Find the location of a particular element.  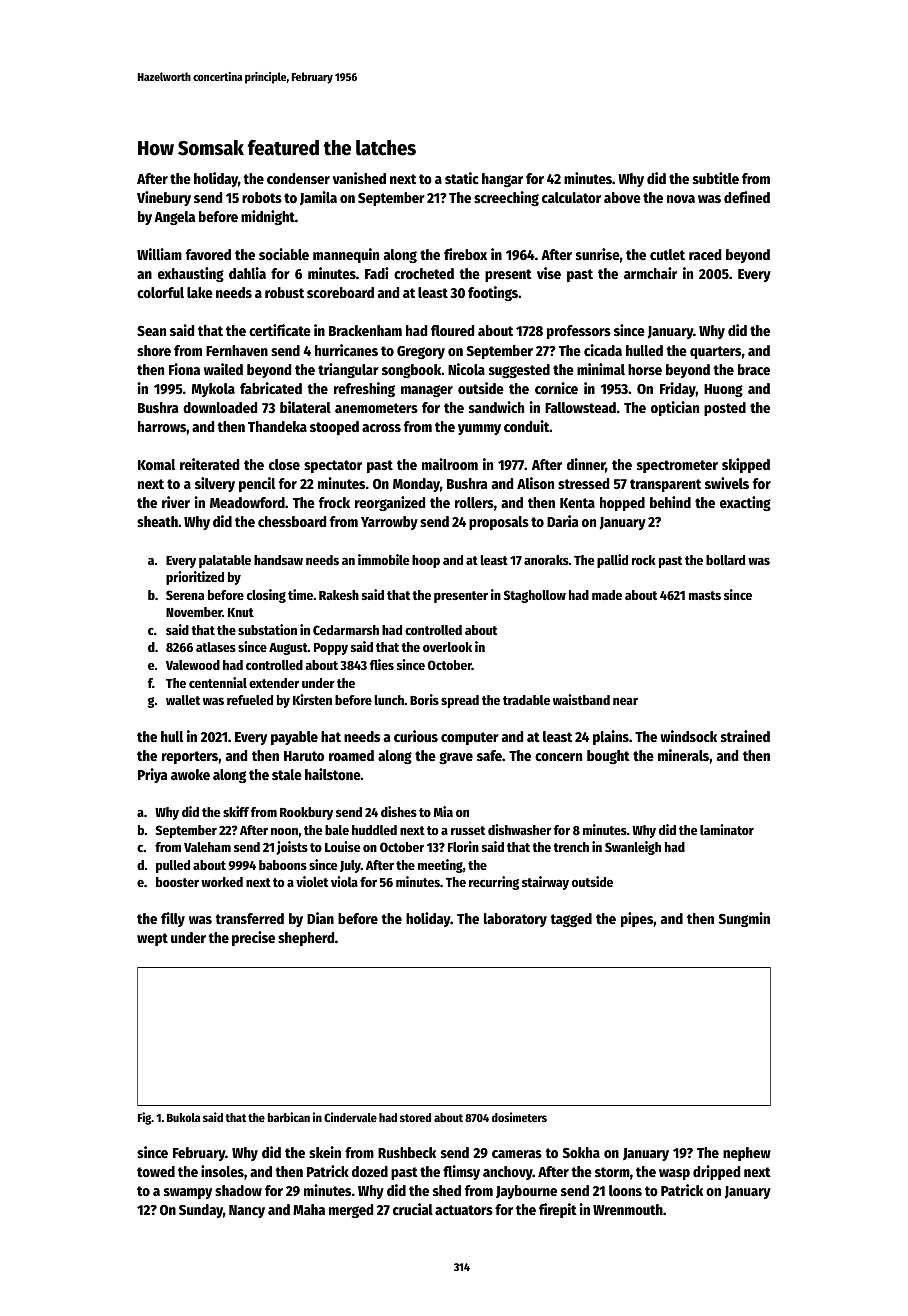

floured is located at coordinates (452, 330).
